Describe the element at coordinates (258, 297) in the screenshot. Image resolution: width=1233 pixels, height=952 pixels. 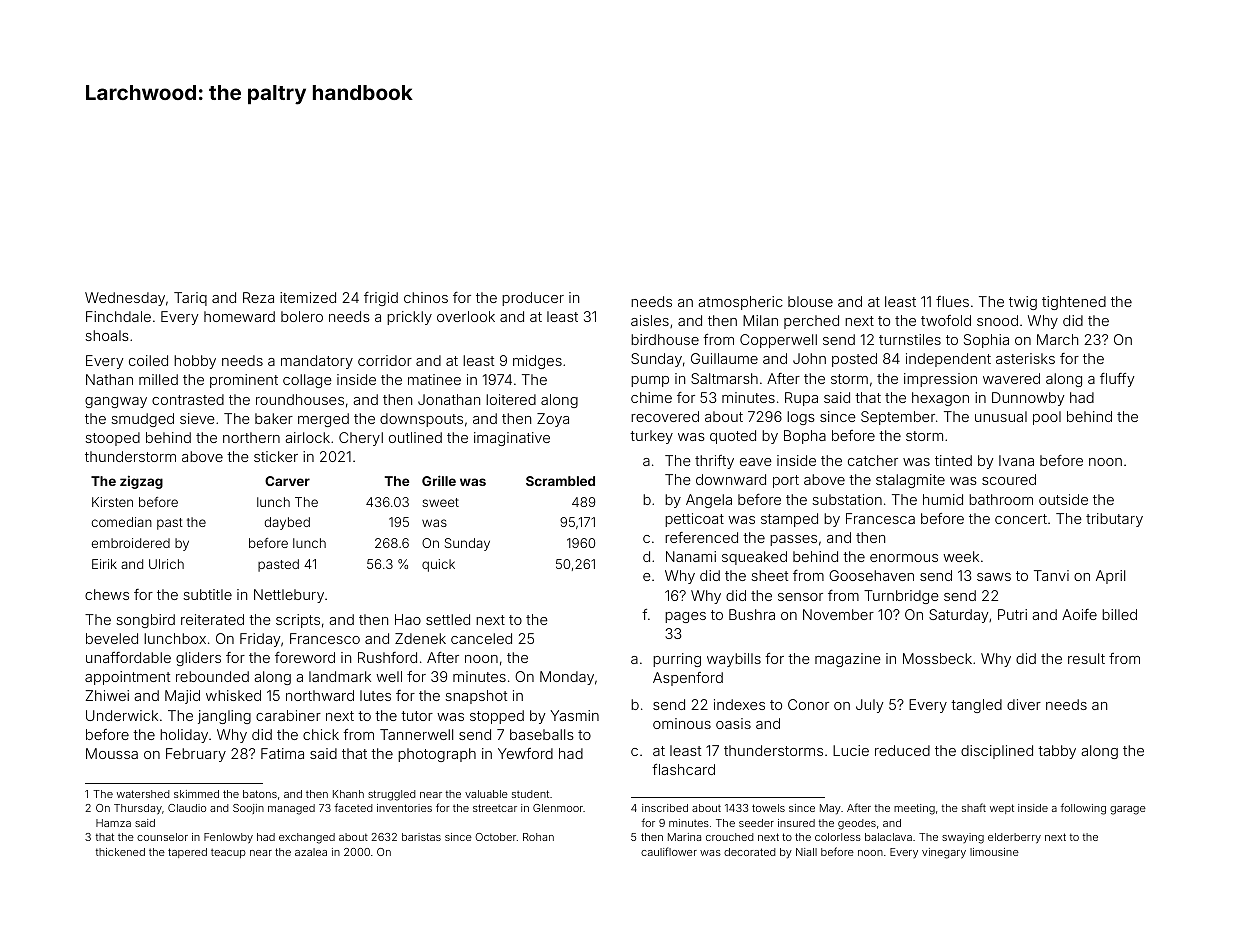
I see `Reza` at that location.
